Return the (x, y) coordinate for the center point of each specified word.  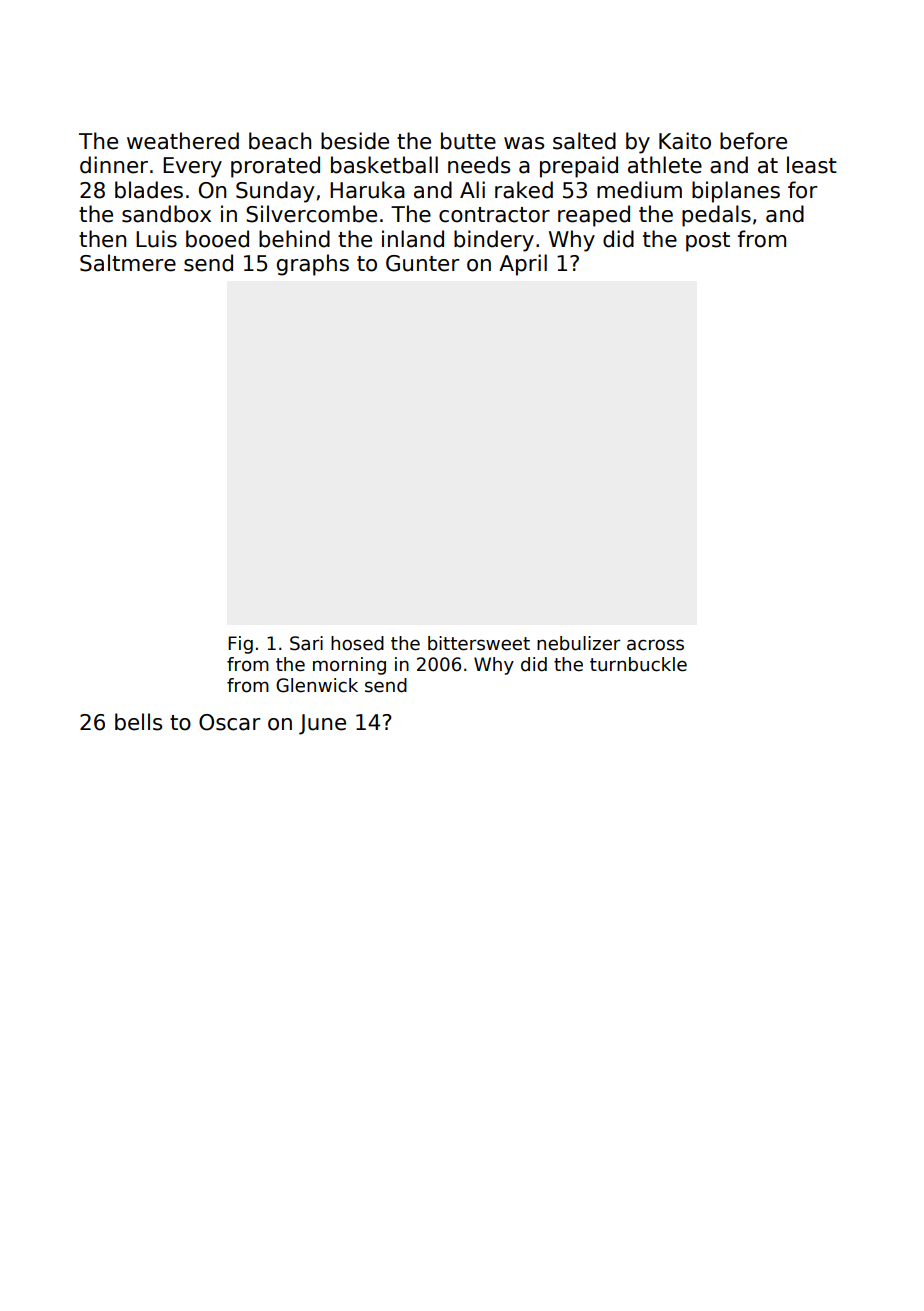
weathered (183, 141)
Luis (156, 239)
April (523, 265)
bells (138, 722)
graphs (313, 265)
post (708, 242)
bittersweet (479, 643)
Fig (240, 645)
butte (468, 141)
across (655, 645)
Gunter (422, 263)
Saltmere (128, 263)
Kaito (685, 141)
